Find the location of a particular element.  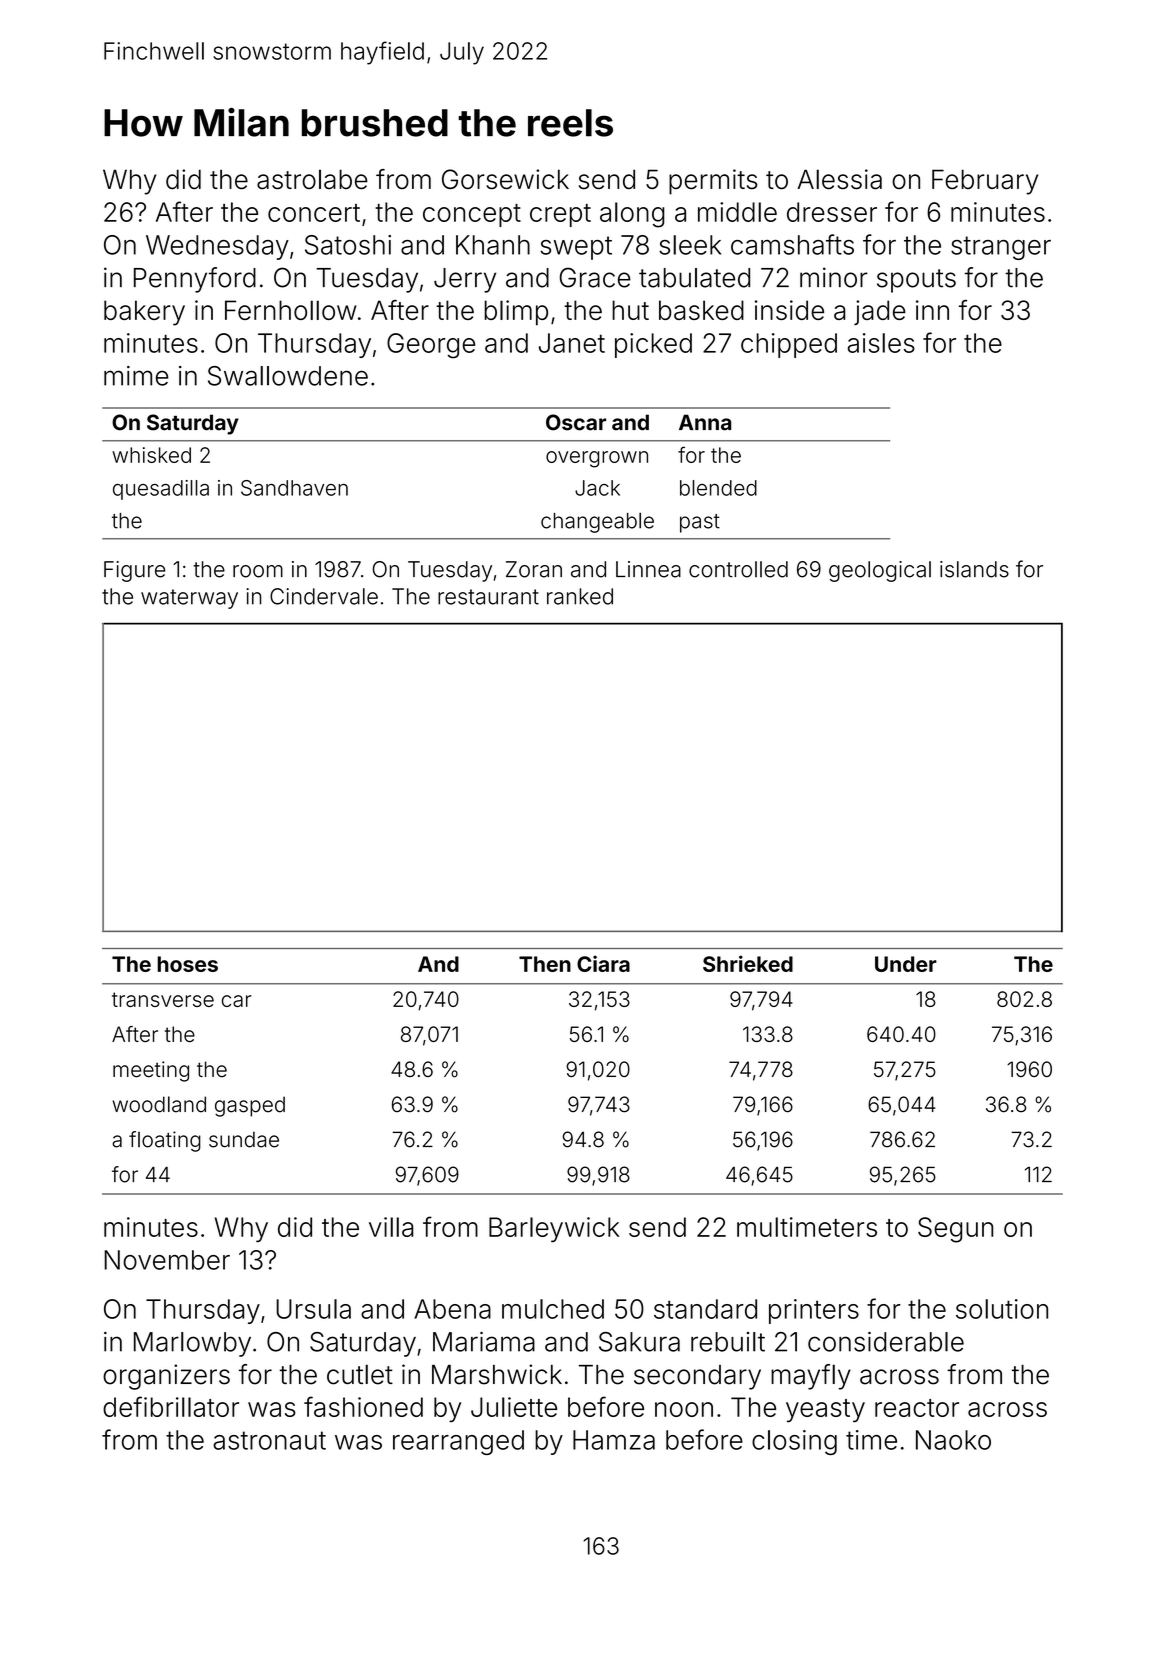

closing is located at coordinates (794, 1442).
